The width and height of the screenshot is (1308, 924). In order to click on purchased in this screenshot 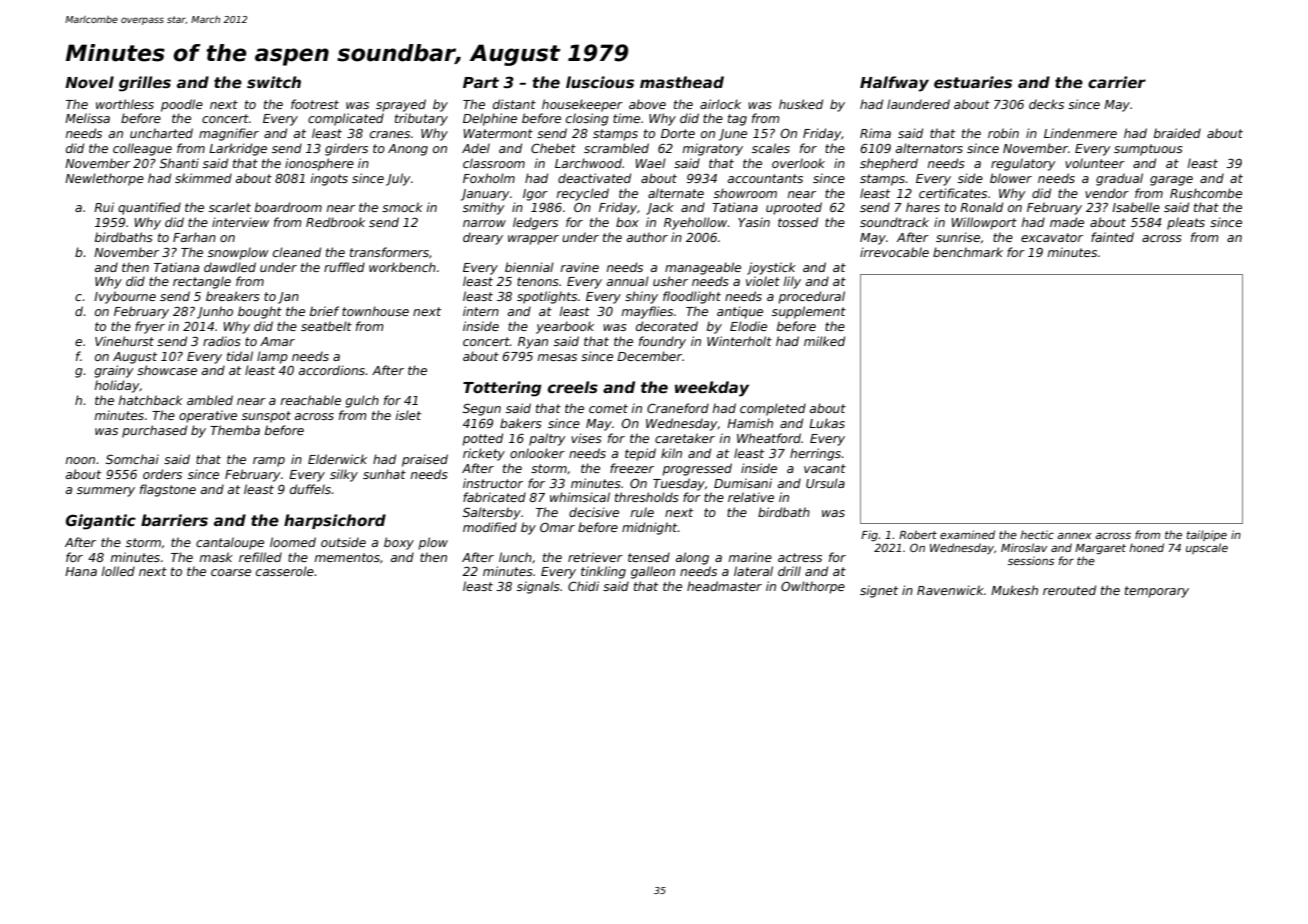, I will do `click(154, 431)`.
